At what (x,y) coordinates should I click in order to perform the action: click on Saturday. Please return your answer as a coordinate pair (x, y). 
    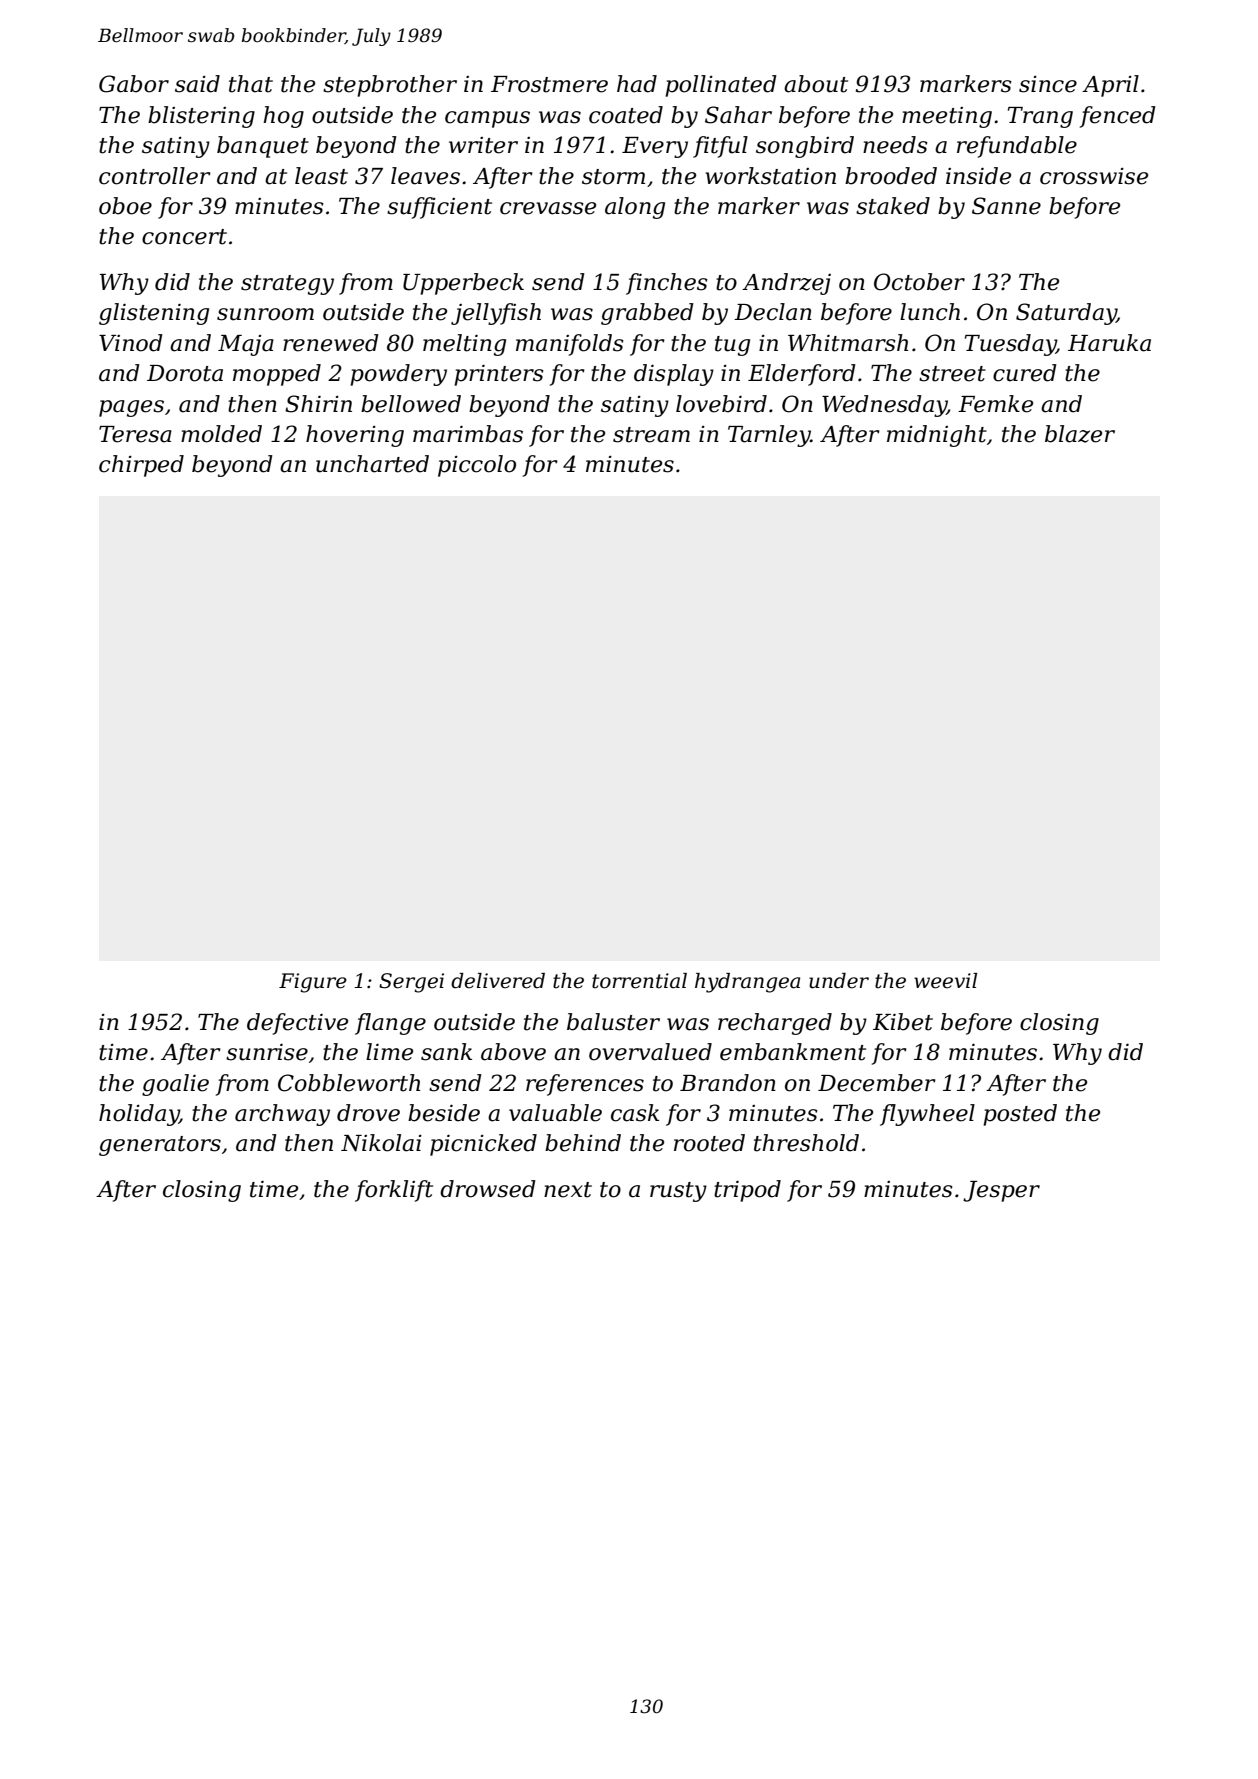
    Looking at the image, I should click on (1066, 314).
